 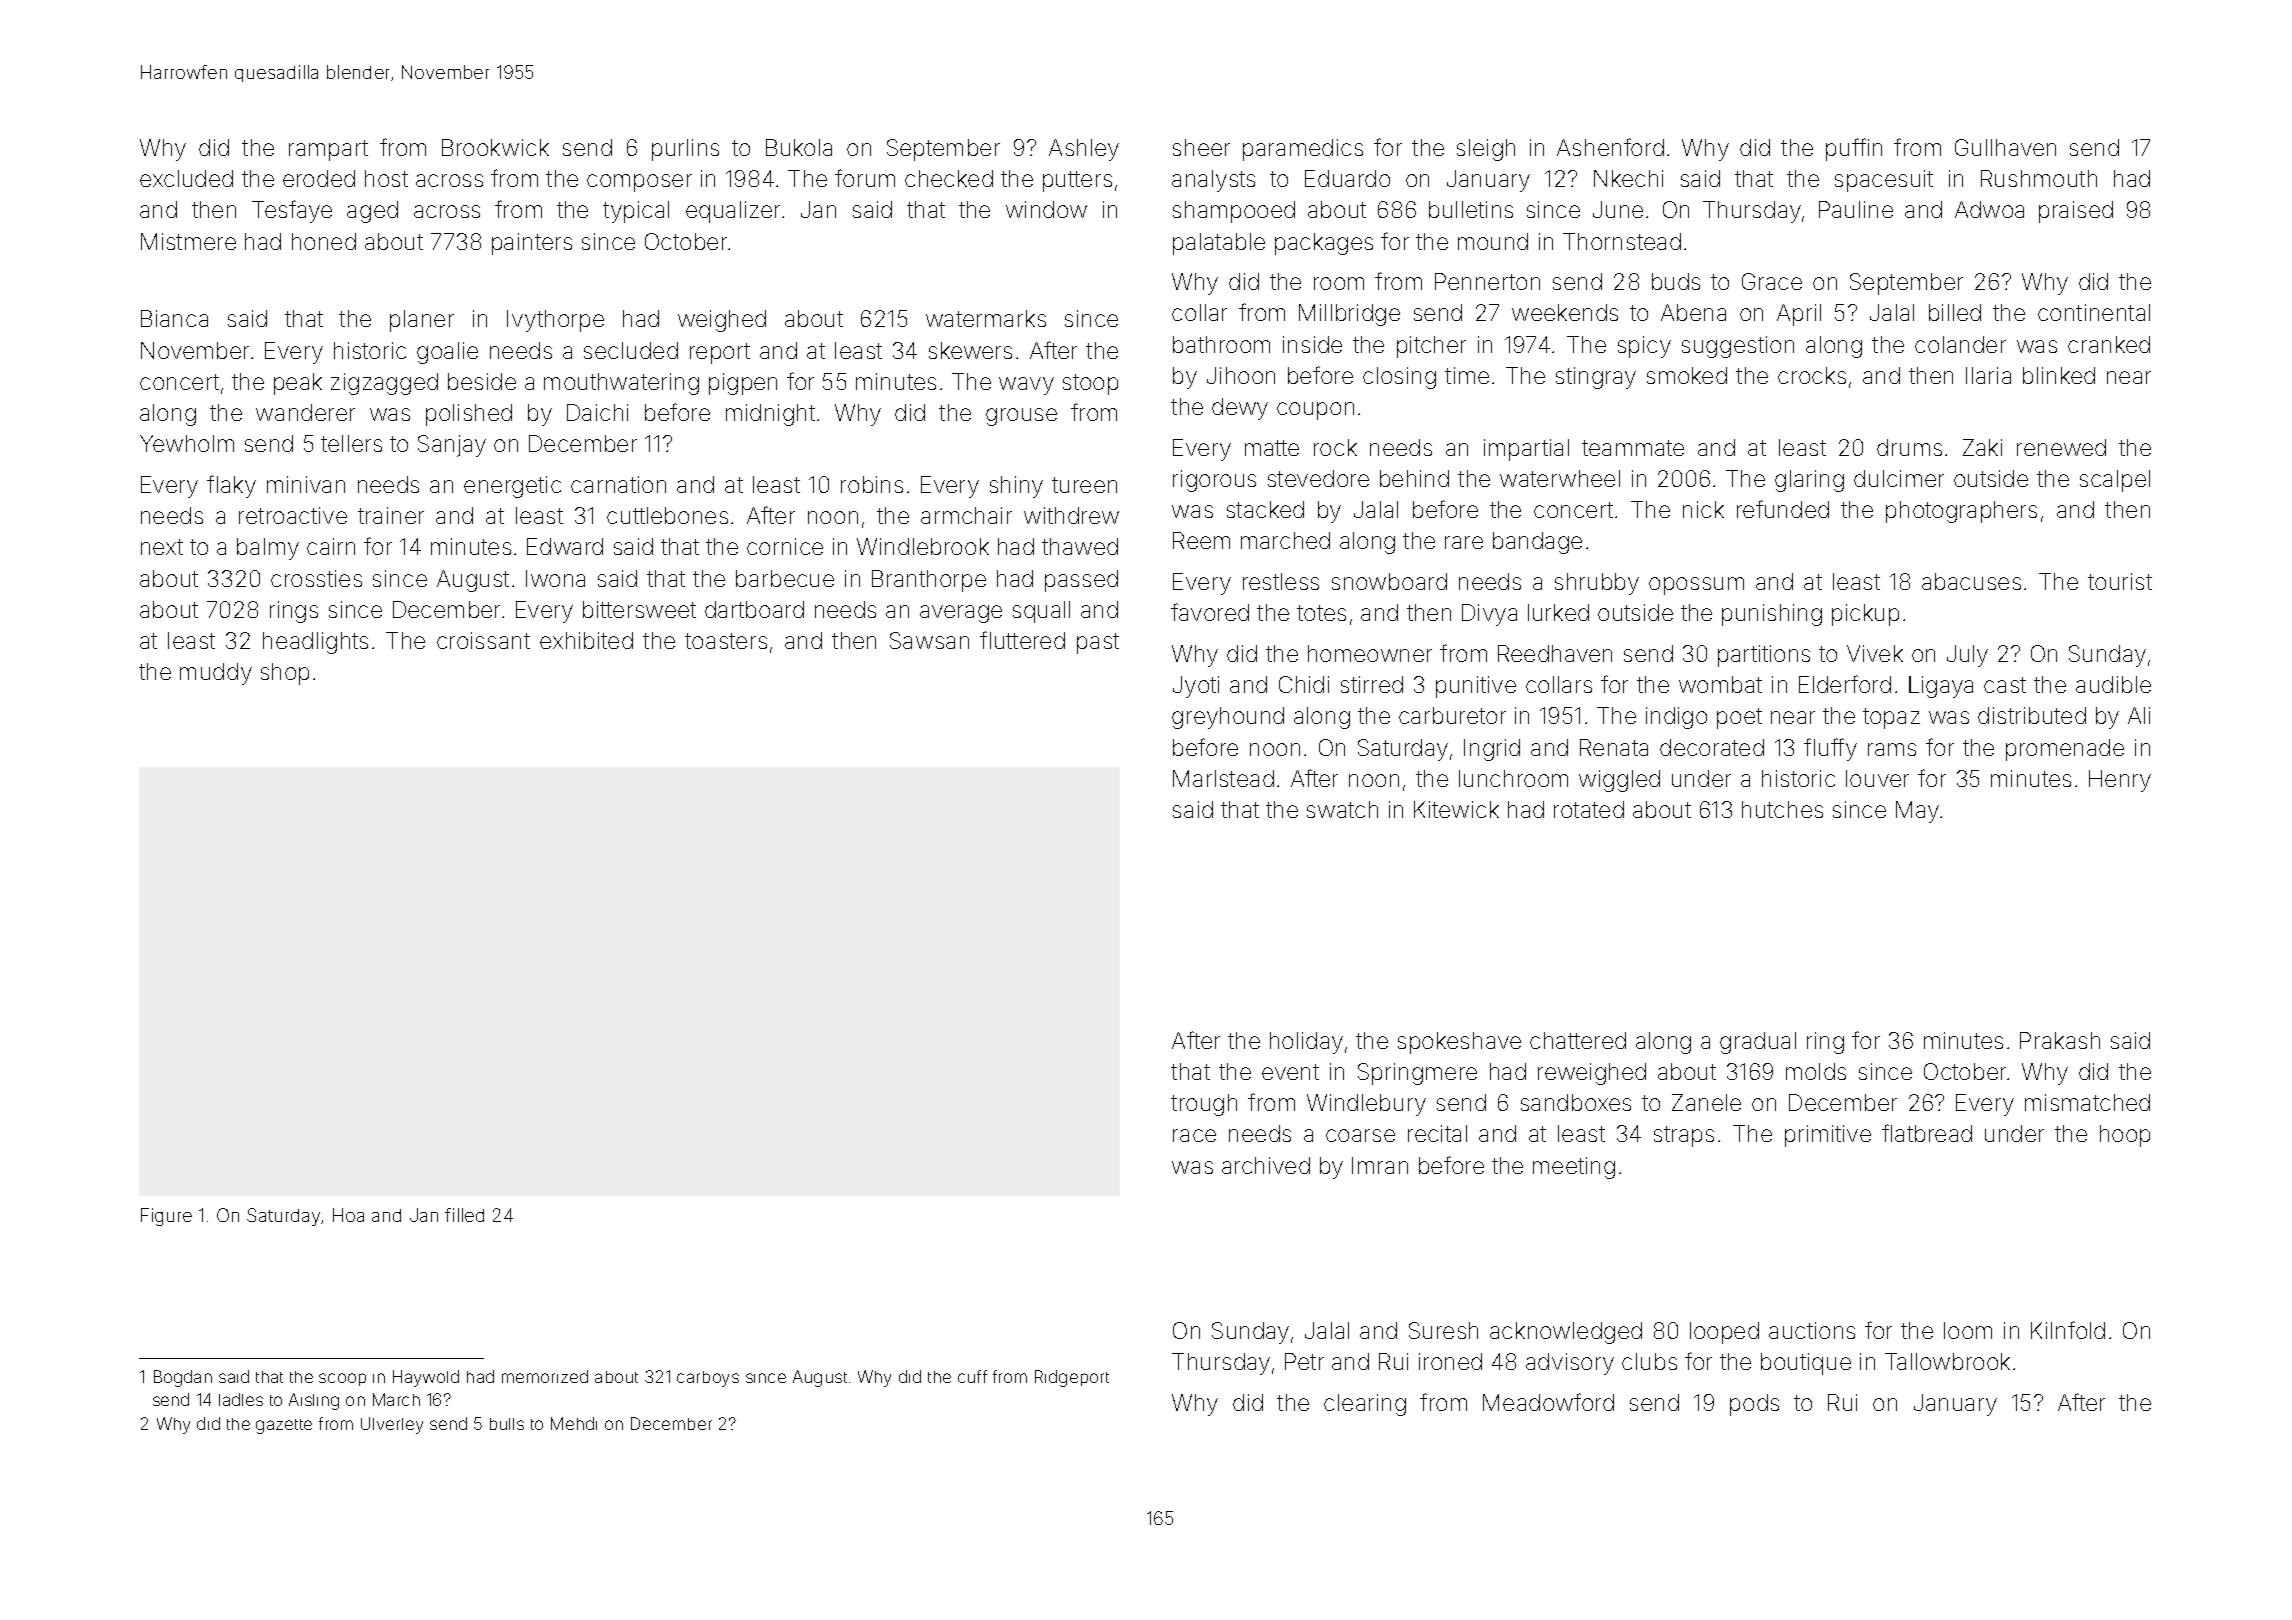 What do you see at coordinates (285, 674) in the screenshot?
I see `shop` at bounding box center [285, 674].
